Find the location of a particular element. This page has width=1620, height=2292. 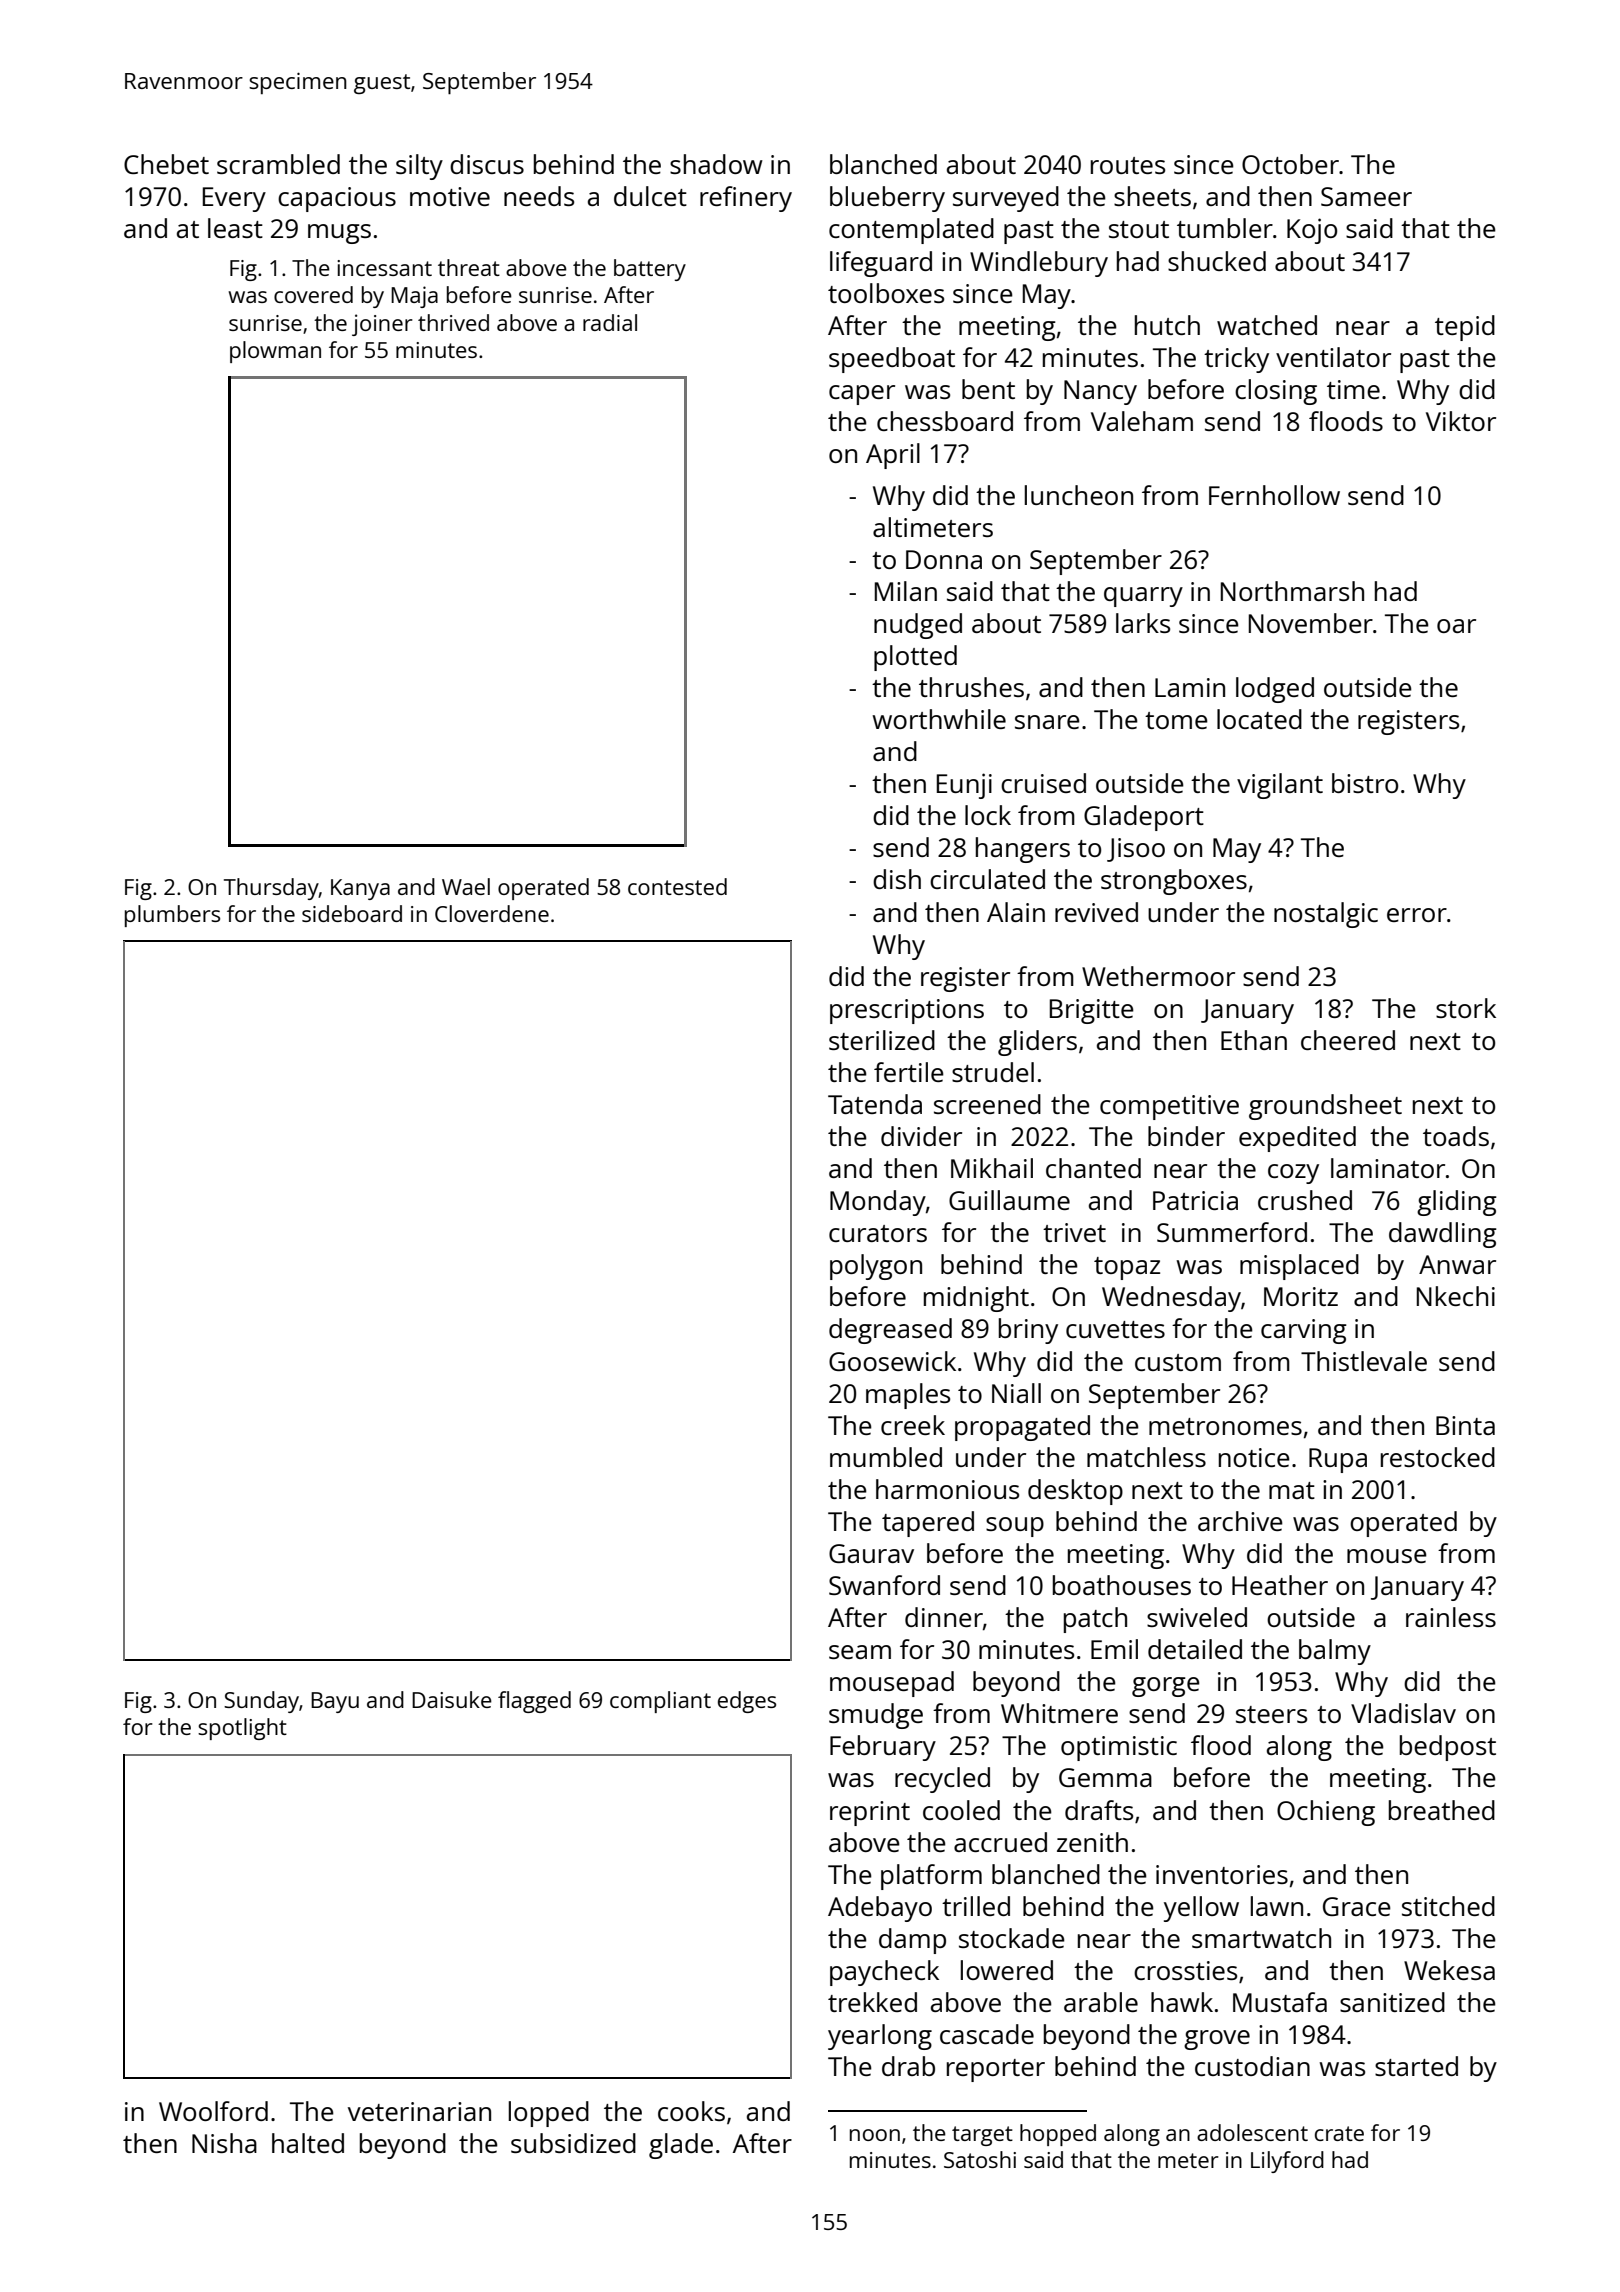

ventilator is located at coordinates (1333, 357).
